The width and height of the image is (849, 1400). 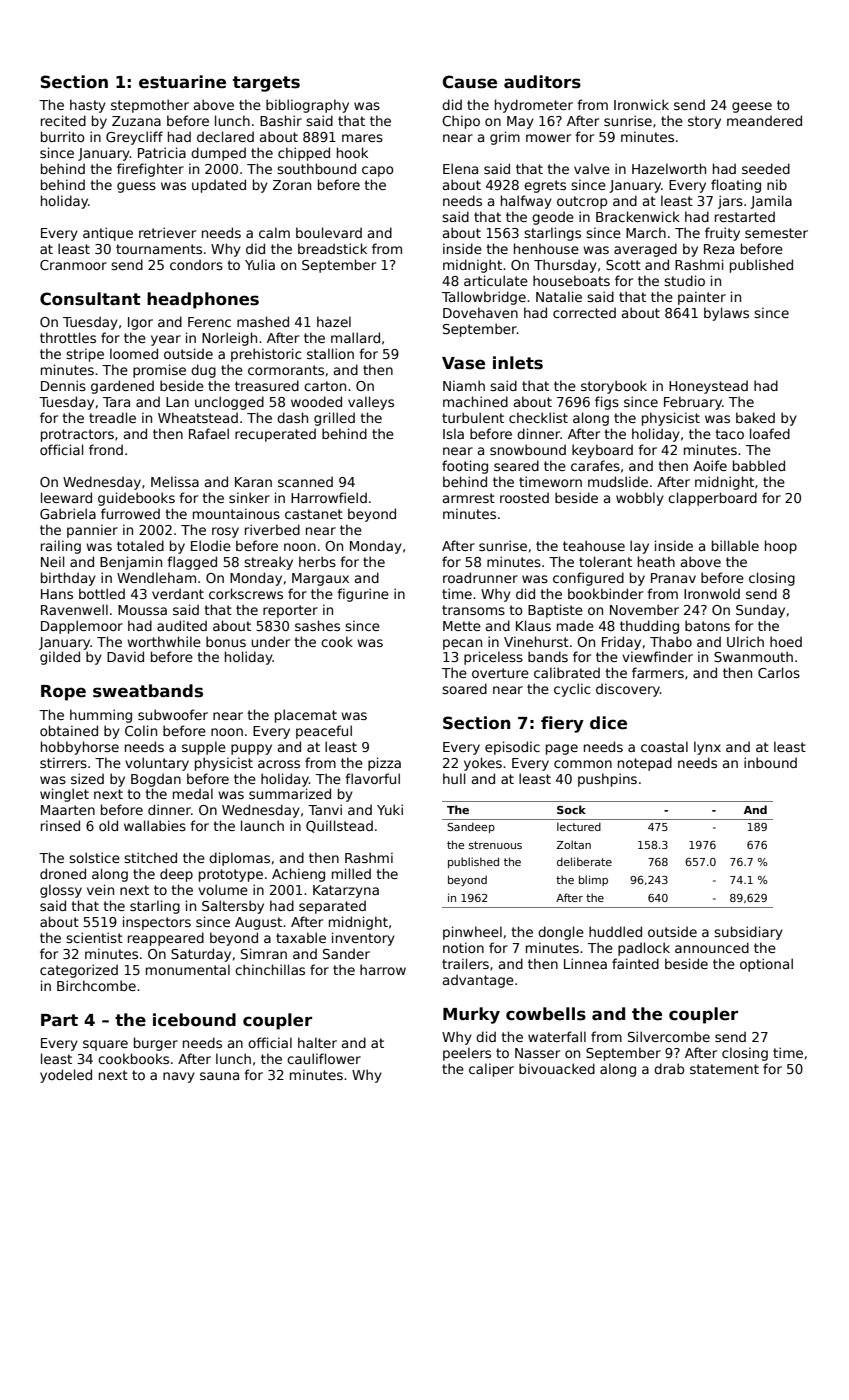 What do you see at coordinates (88, 106) in the image?
I see `hasty` at bounding box center [88, 106].
